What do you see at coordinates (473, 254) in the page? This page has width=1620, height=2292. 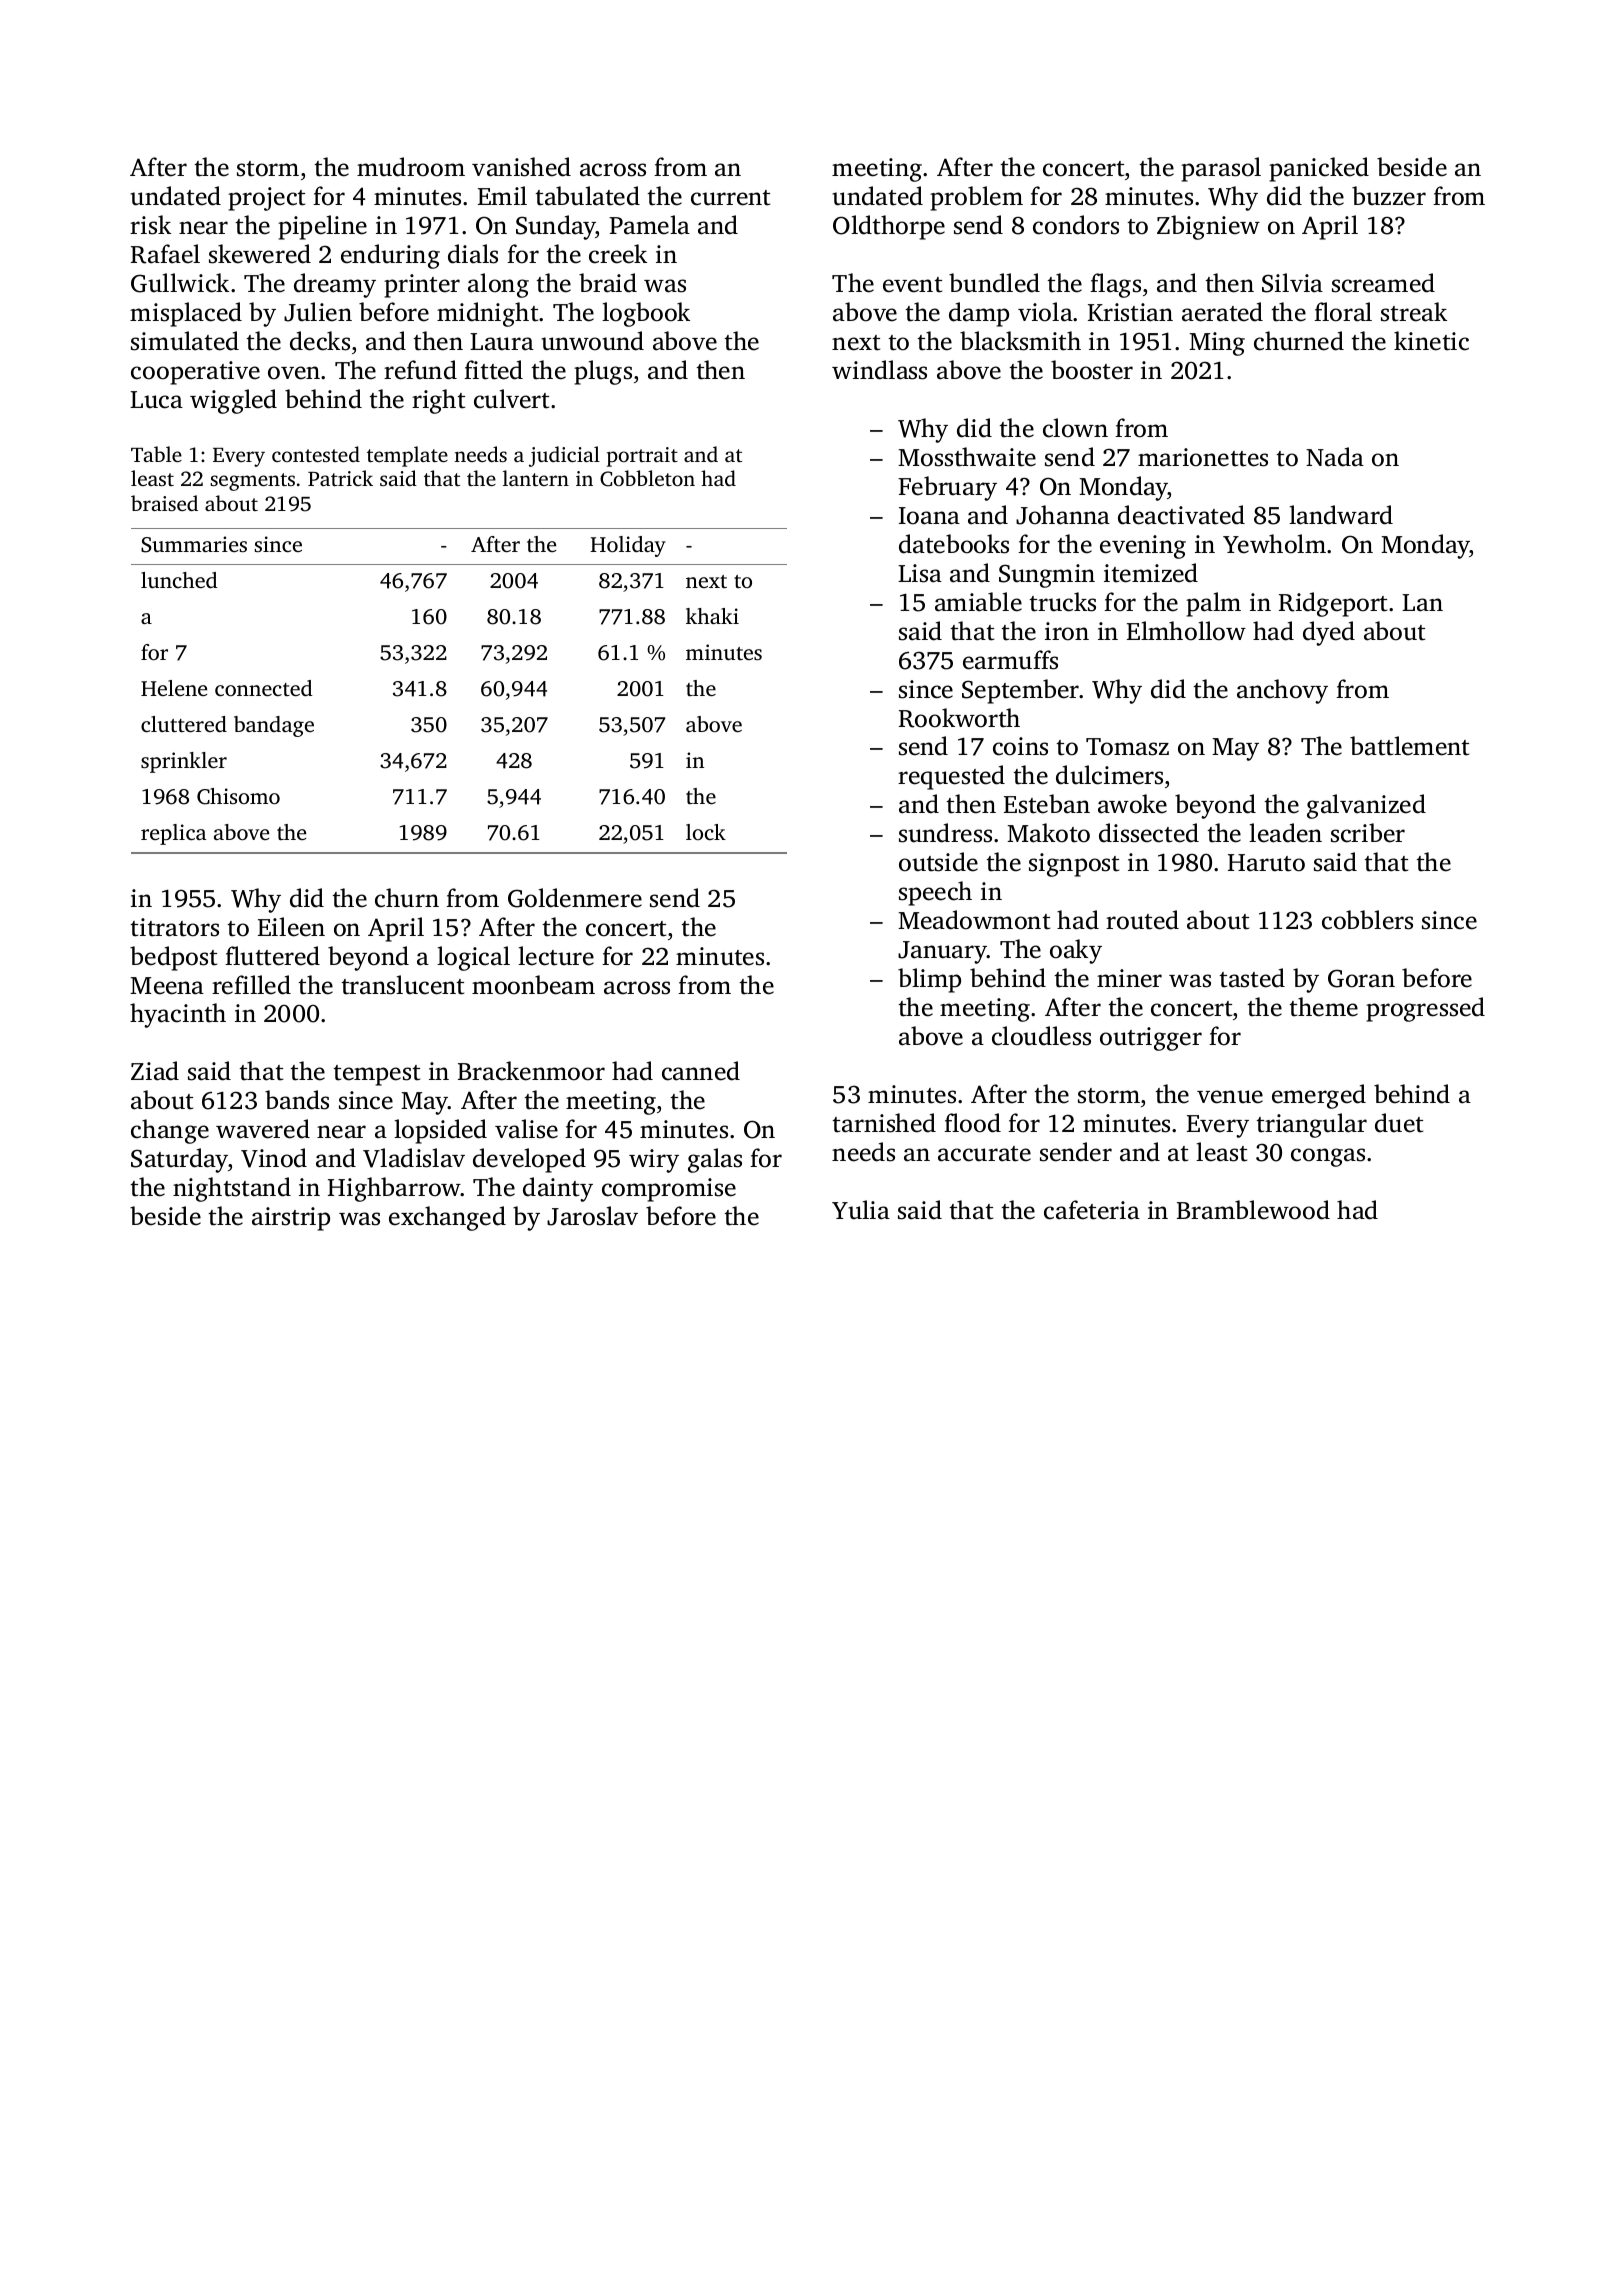 I see `dials` at bounding box center [473, 254].
